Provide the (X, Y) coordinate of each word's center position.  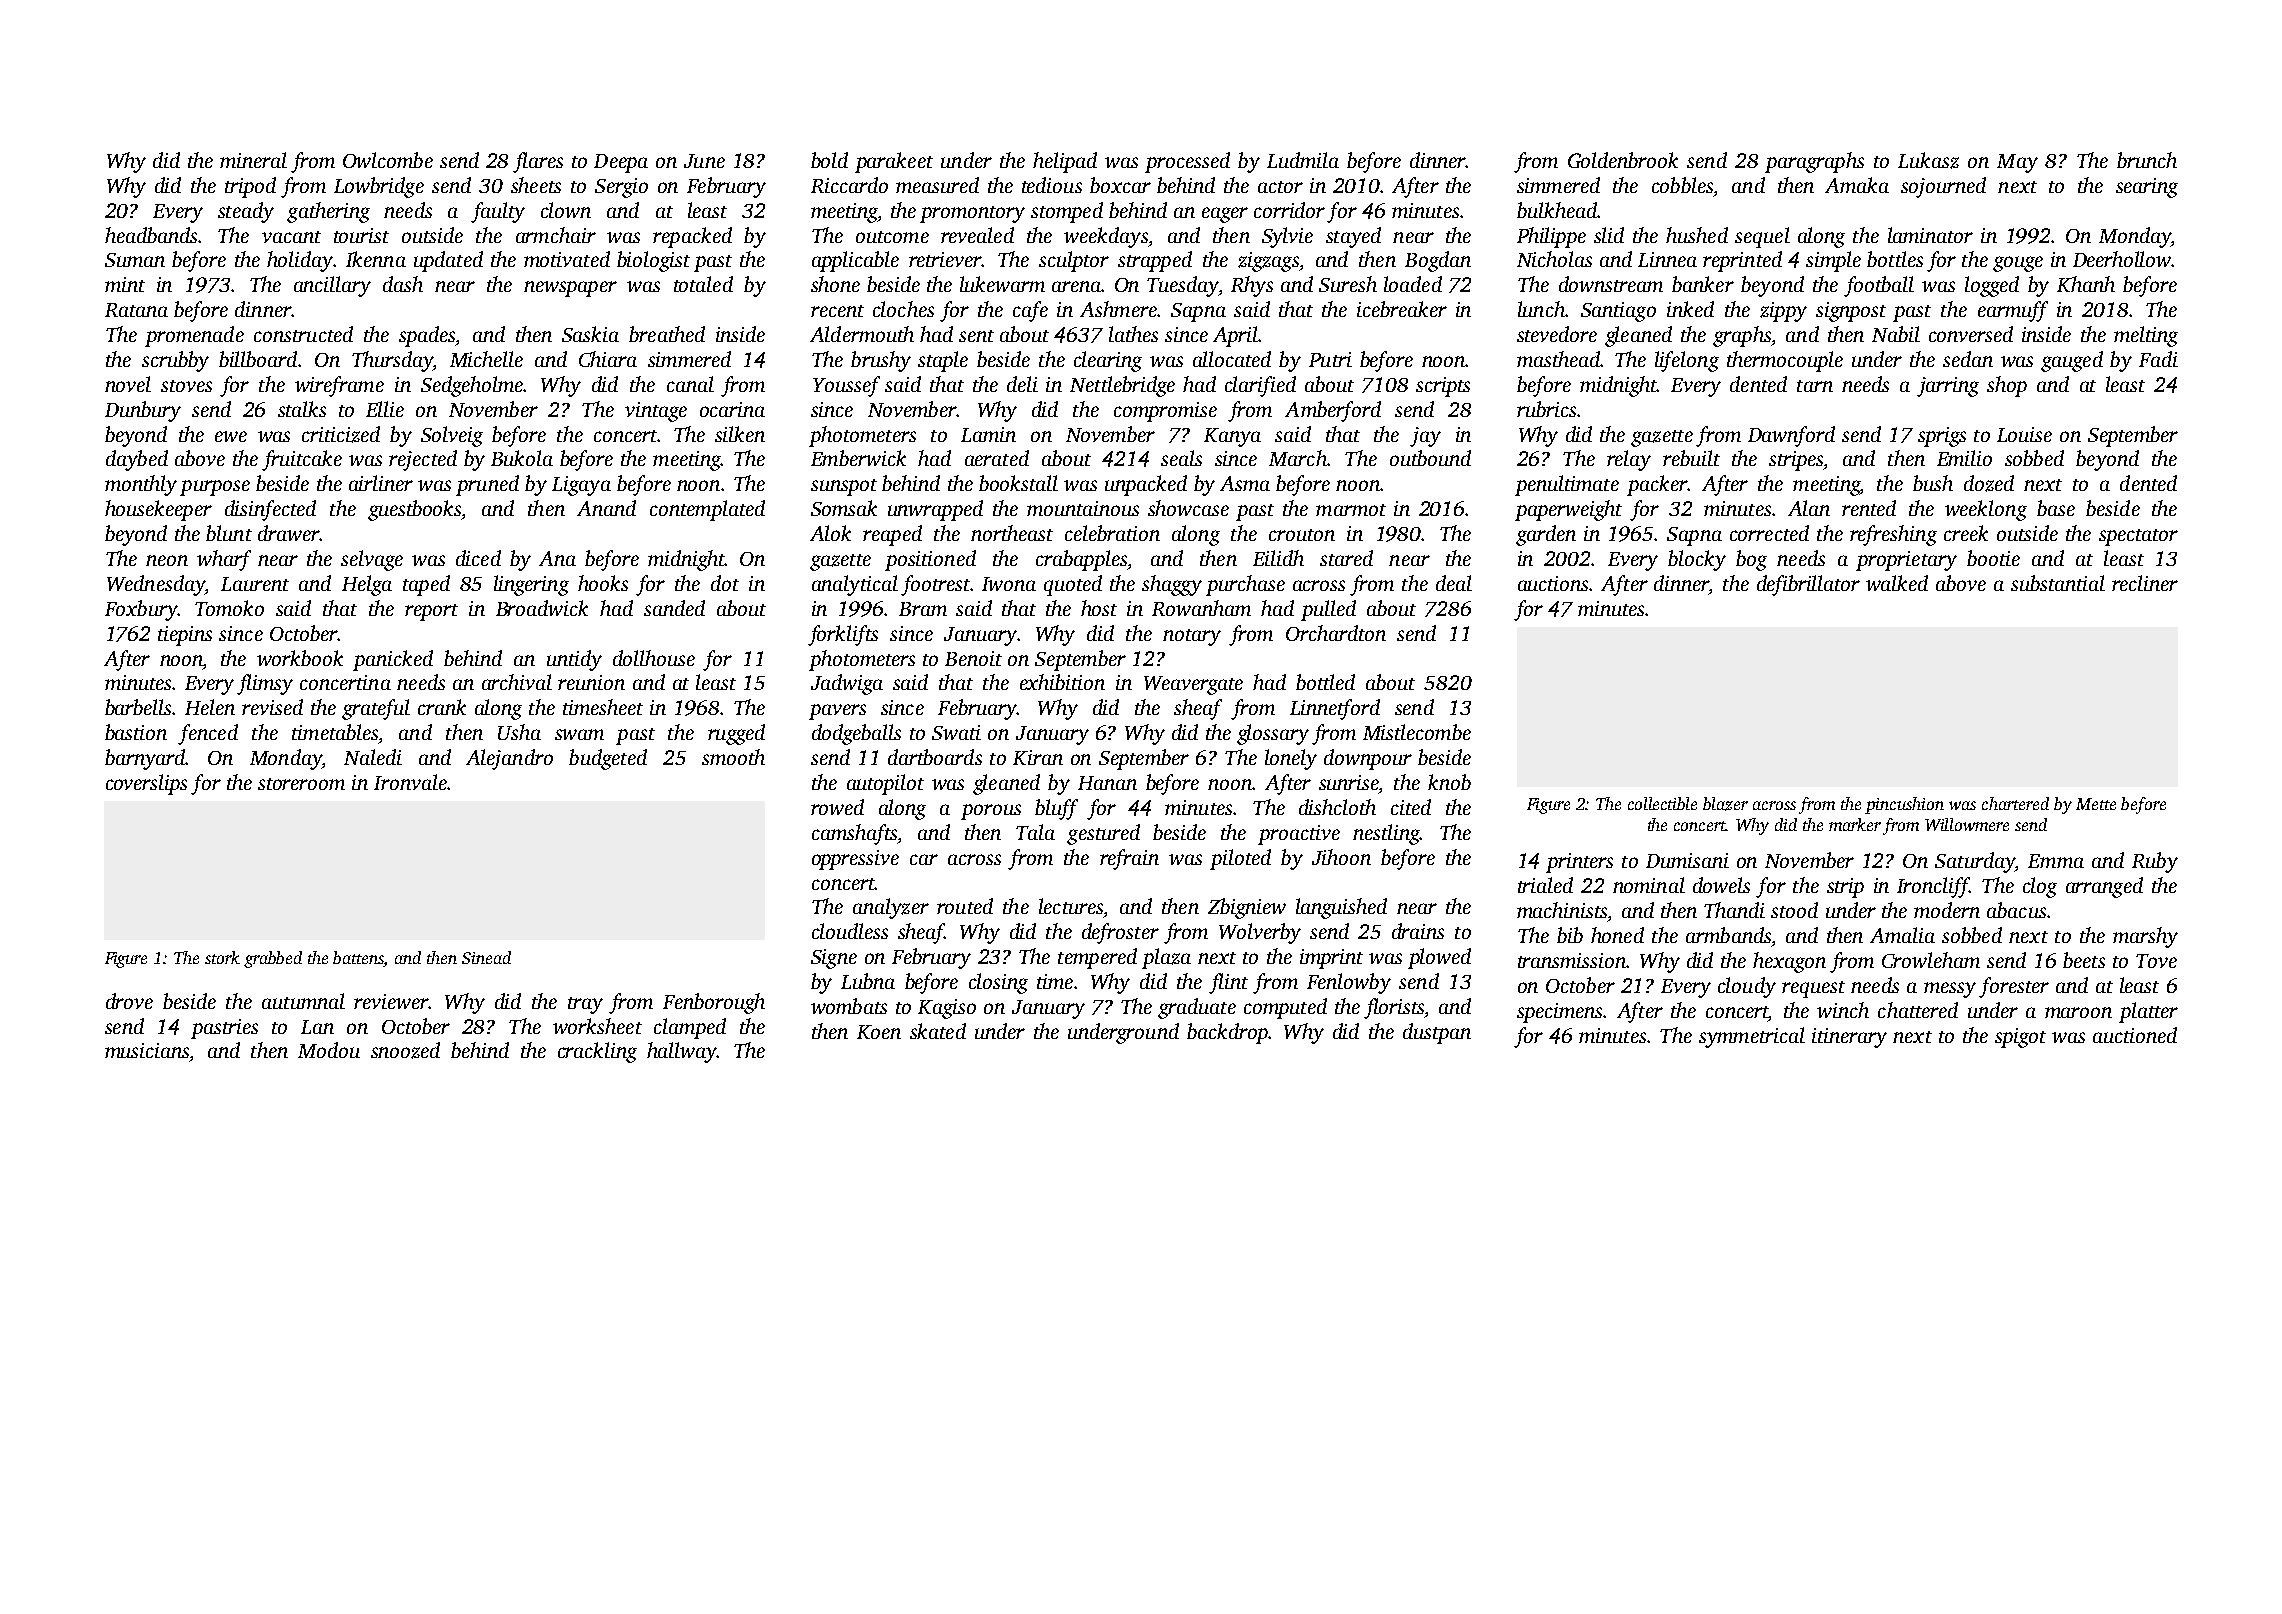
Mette (2096, 804)
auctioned (2135, 1035)
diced (478, 558)
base (2056, 508)
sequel (1762, 237)
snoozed (405, 1050)
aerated (997, 458)
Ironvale (410, 782)
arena (1077, 286)
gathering (328, 212)
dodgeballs (856, 734)
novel (128, 384)
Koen (879, 1032)
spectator (2138, 537)
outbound (1430, 458)
